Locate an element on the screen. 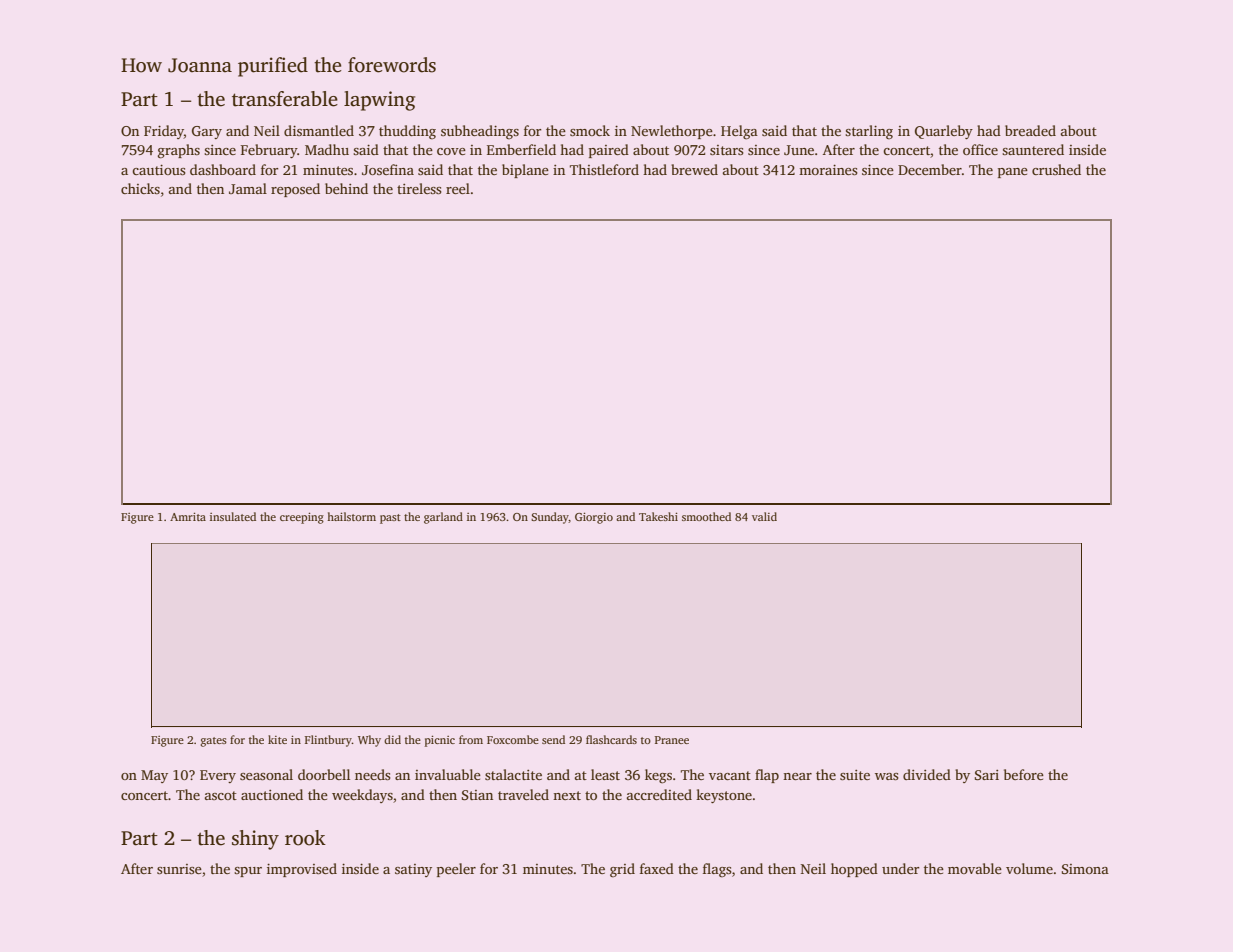  pane is located at coordinates (1013, 173).
